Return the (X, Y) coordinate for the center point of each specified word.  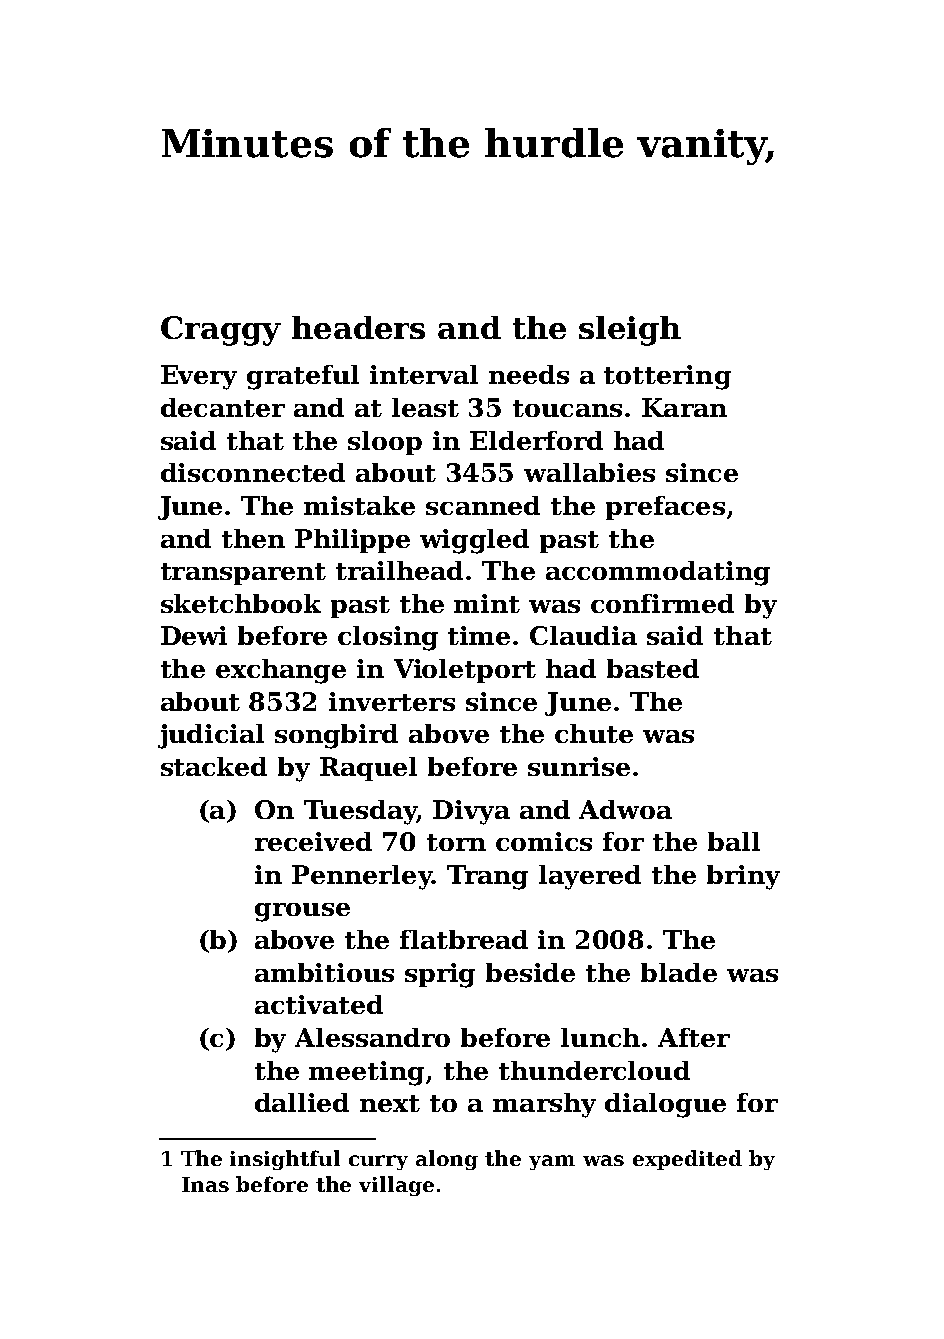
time (479, 635)
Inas (205, 1184)
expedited (687, 1160)
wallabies (589, 472)
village (396, 1186)
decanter (223, 407)
